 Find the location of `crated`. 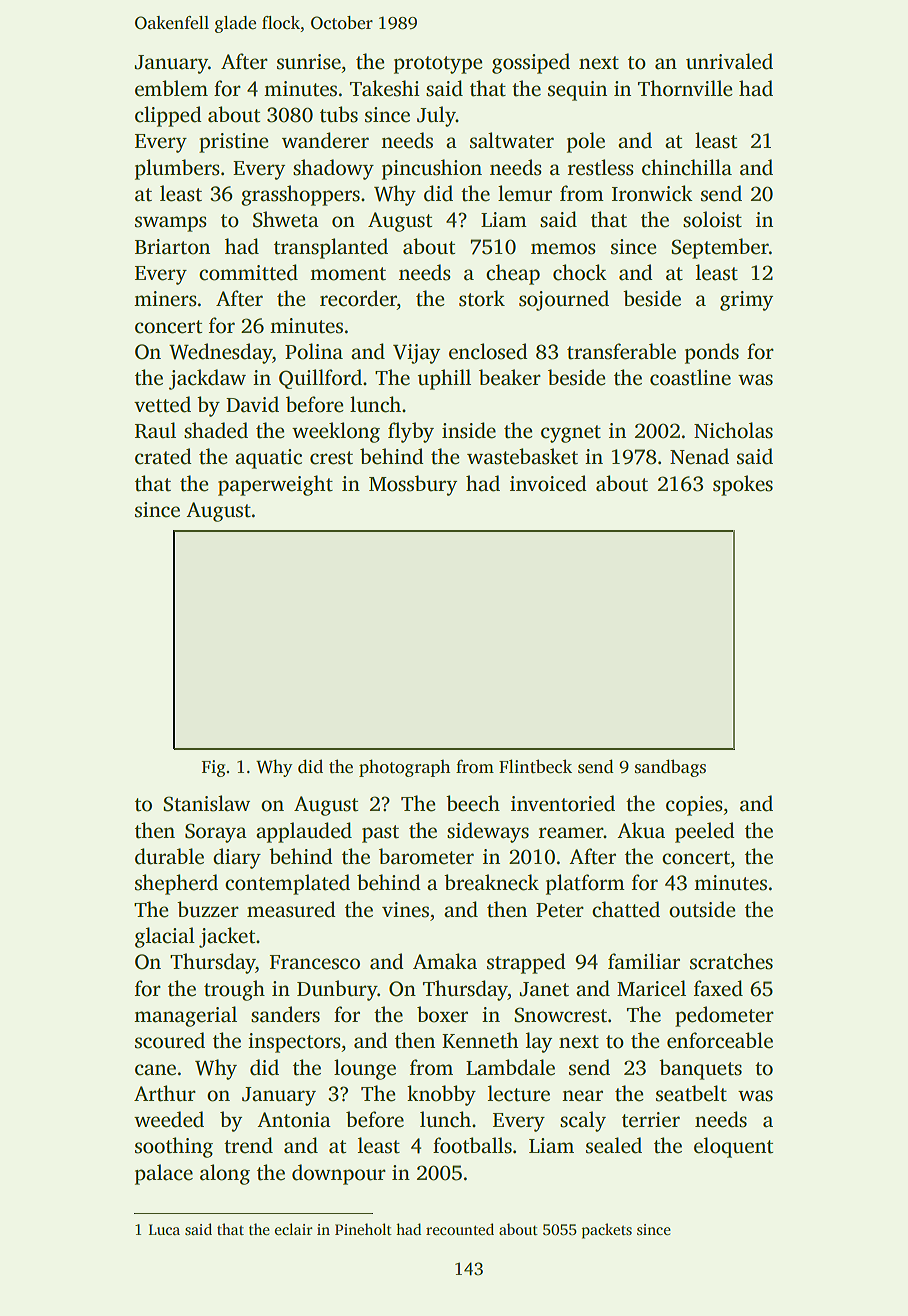

crated is located at coordinates (163, 456).
